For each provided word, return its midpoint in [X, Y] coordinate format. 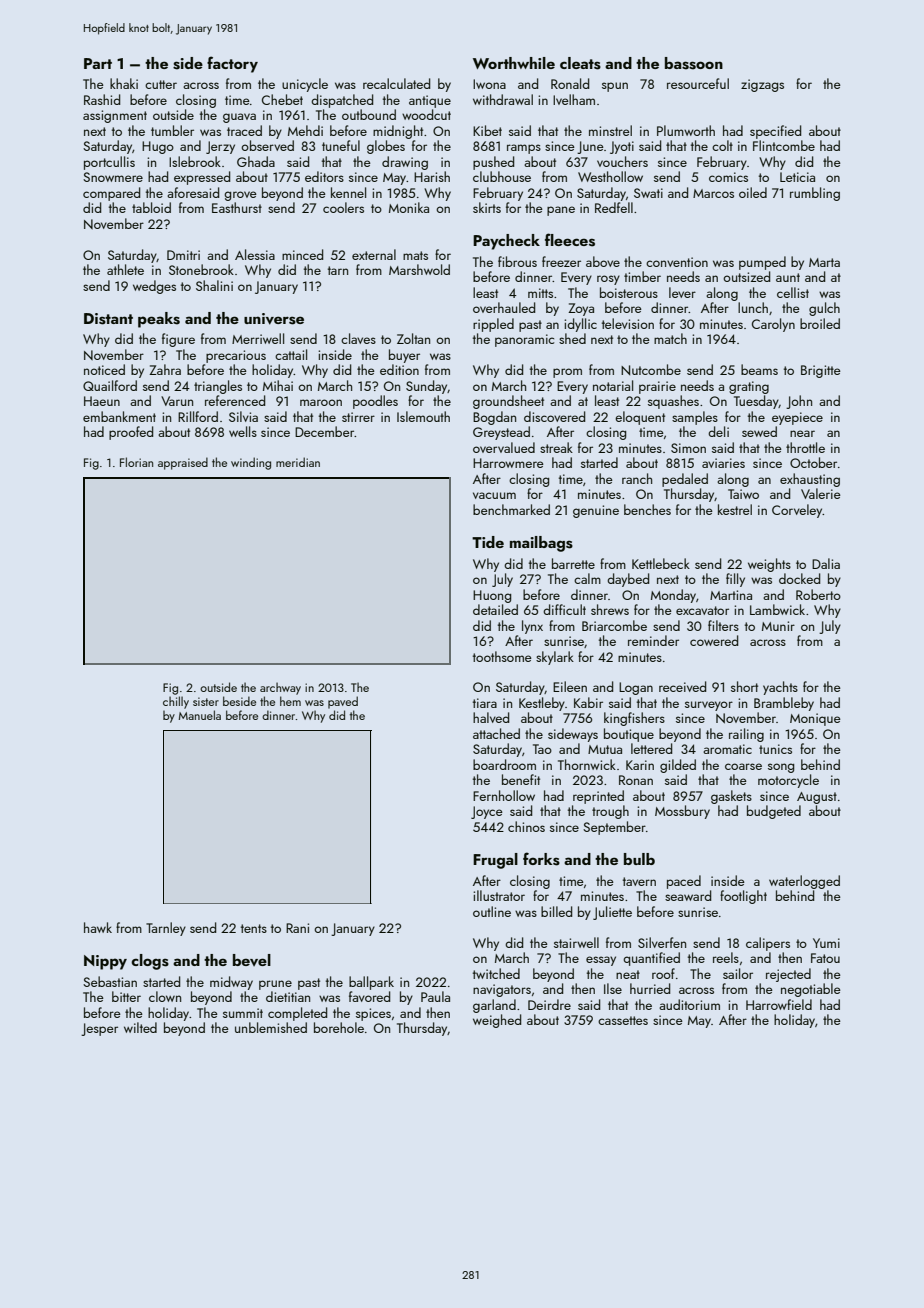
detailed [495, 609]
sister [206, 701]
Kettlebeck [661, 563]
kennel [348, 192]
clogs [150, 962]
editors [324, 176]
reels [726, 957]
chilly [176, 702]
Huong [492, 596]
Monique [815, 719]
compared [111, 194]
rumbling [815, 194]
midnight [398, 132]
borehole [339, 1027]
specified [775, 132]
